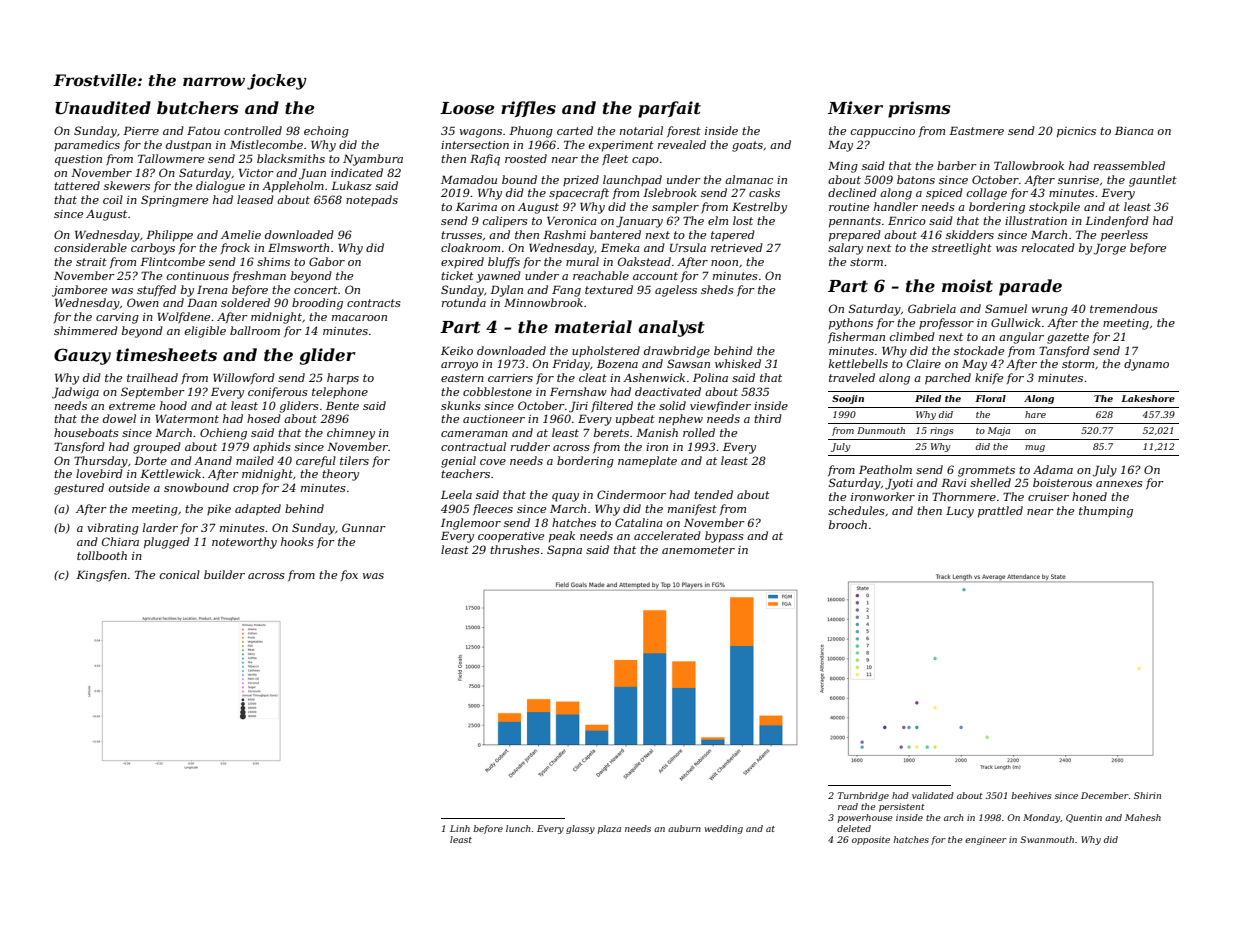 The height and width of the image is (952, 1233). Describe the element at coordinates (79, 291) in the image. I see `jamboree` at that location.
